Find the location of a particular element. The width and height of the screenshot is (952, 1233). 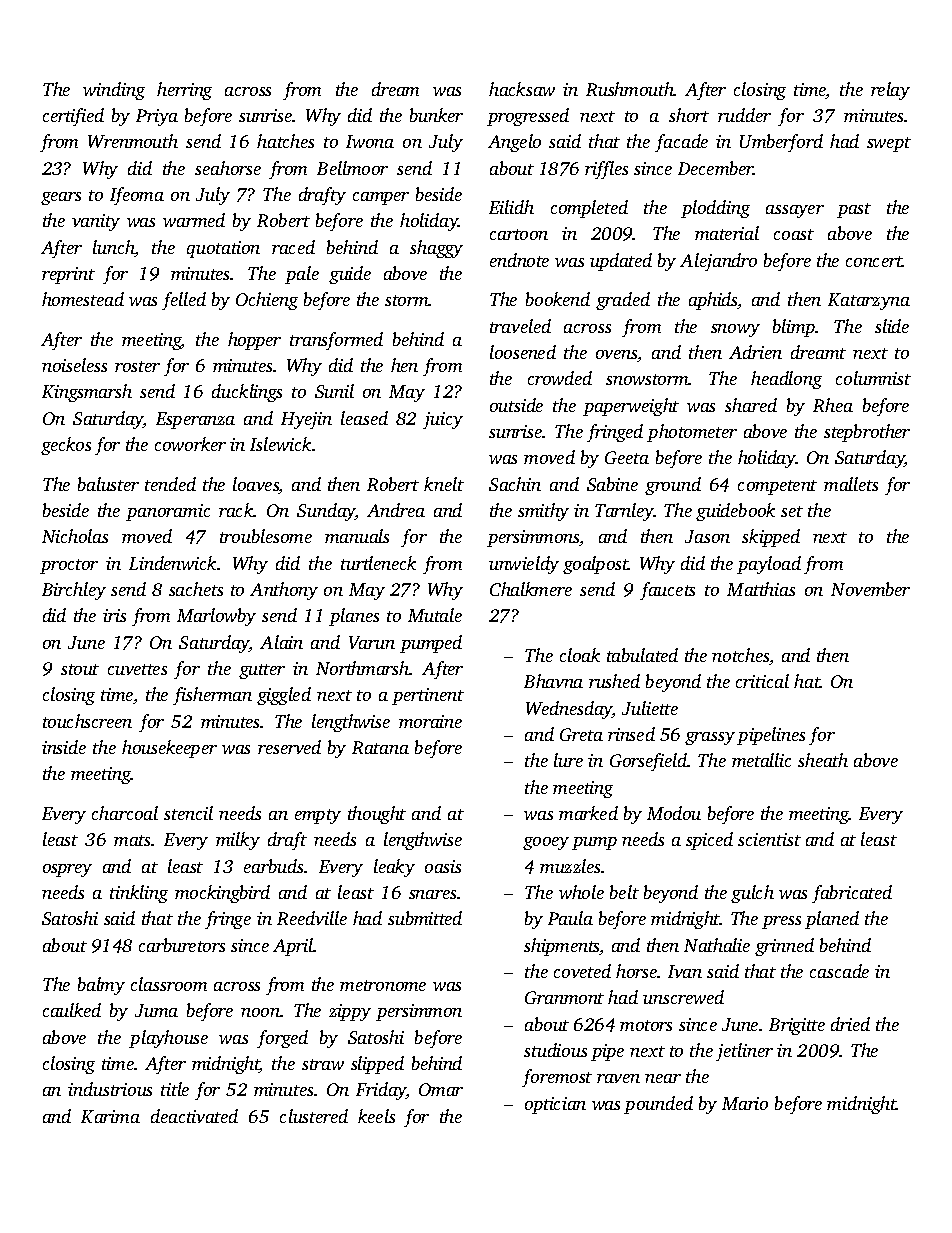

April is located at coordinates (293, 947).
